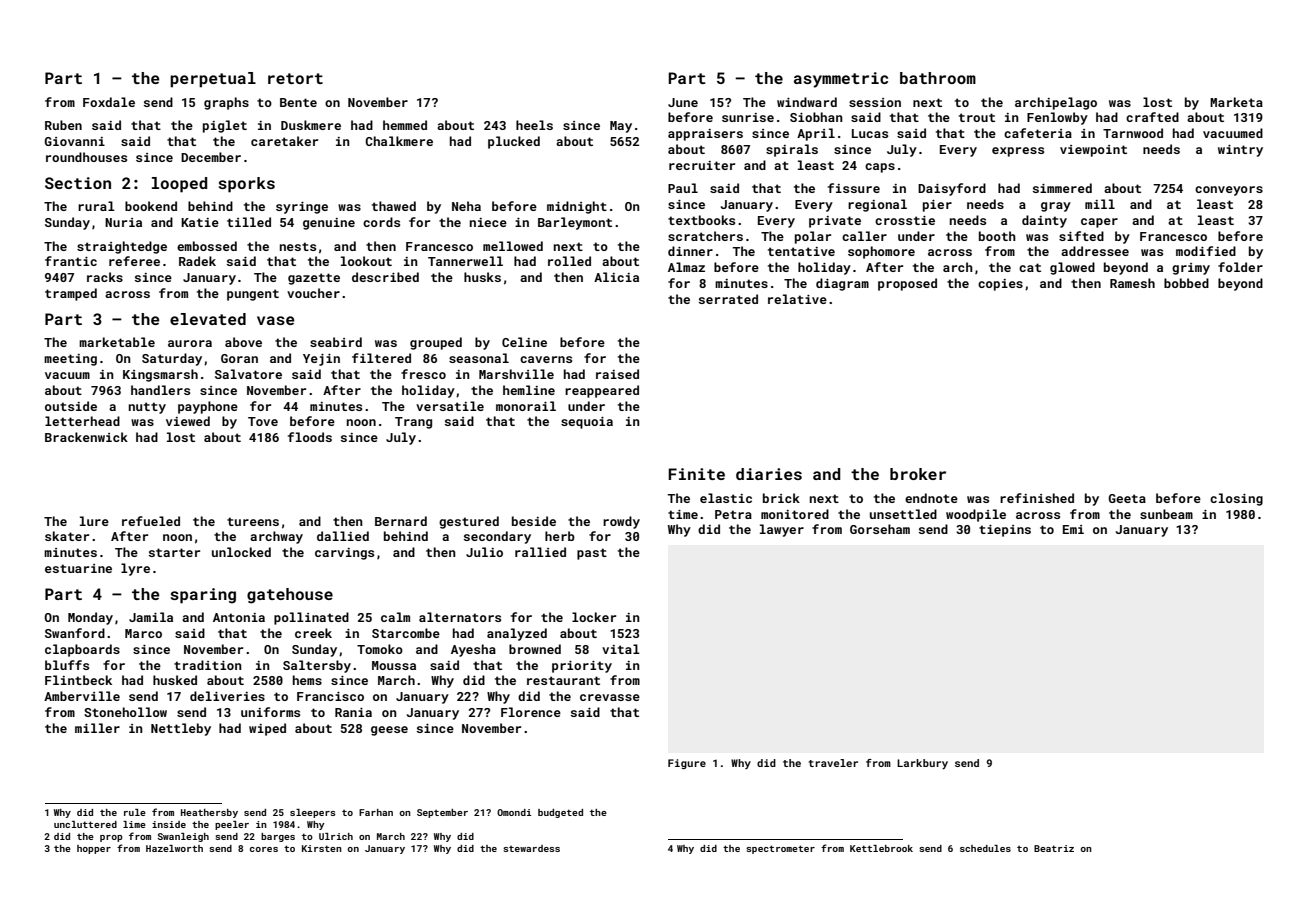 Image resolution: width=1308 pixels, height=924 pixels. Describe the element at coordinates (1054, 848) in the screenshot. I see `Beatriz` at that location.
